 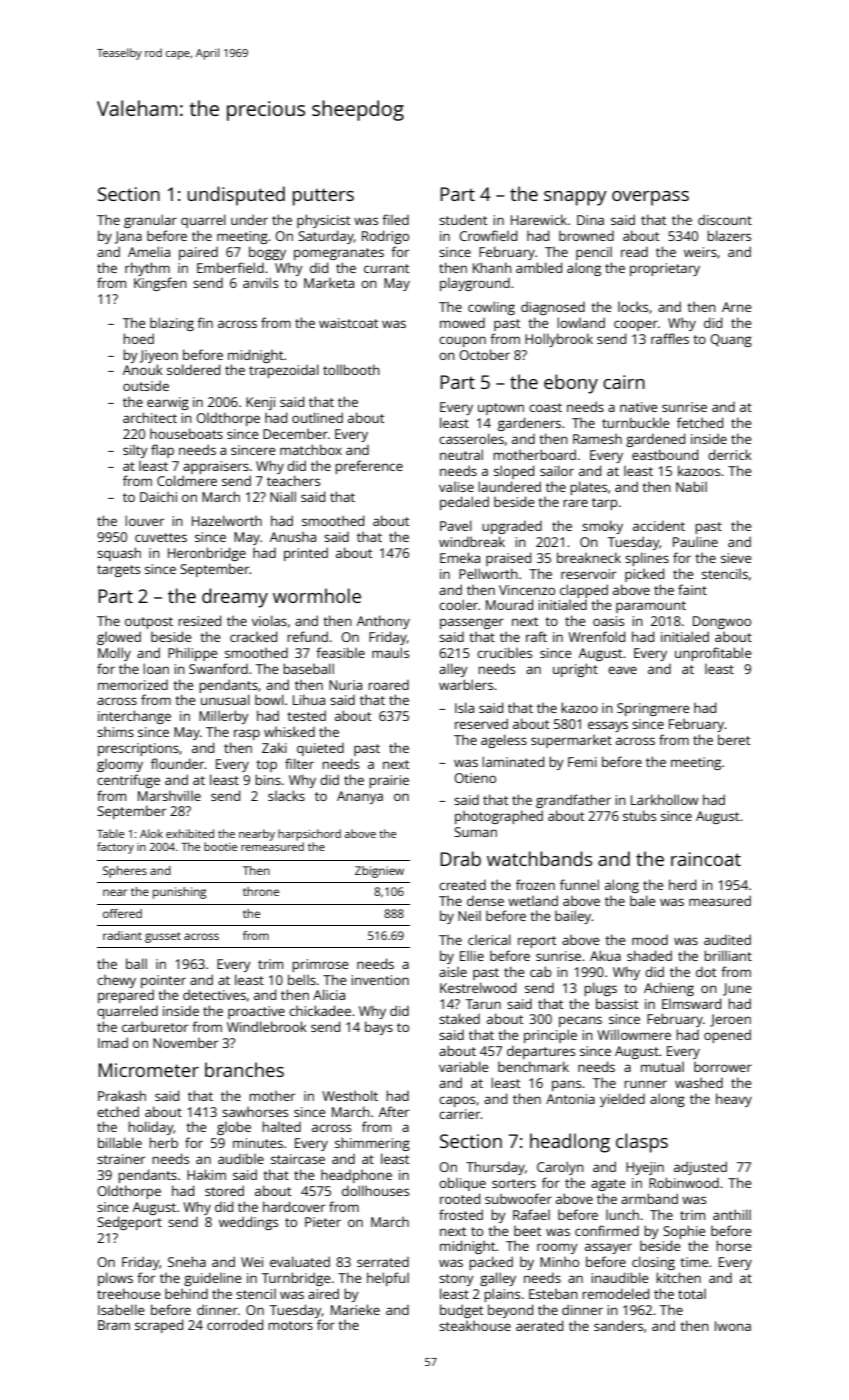 What do you see at coordinates (737, 307) in the screenshot?
I see `Arne` at bounding box center [737, 307].
